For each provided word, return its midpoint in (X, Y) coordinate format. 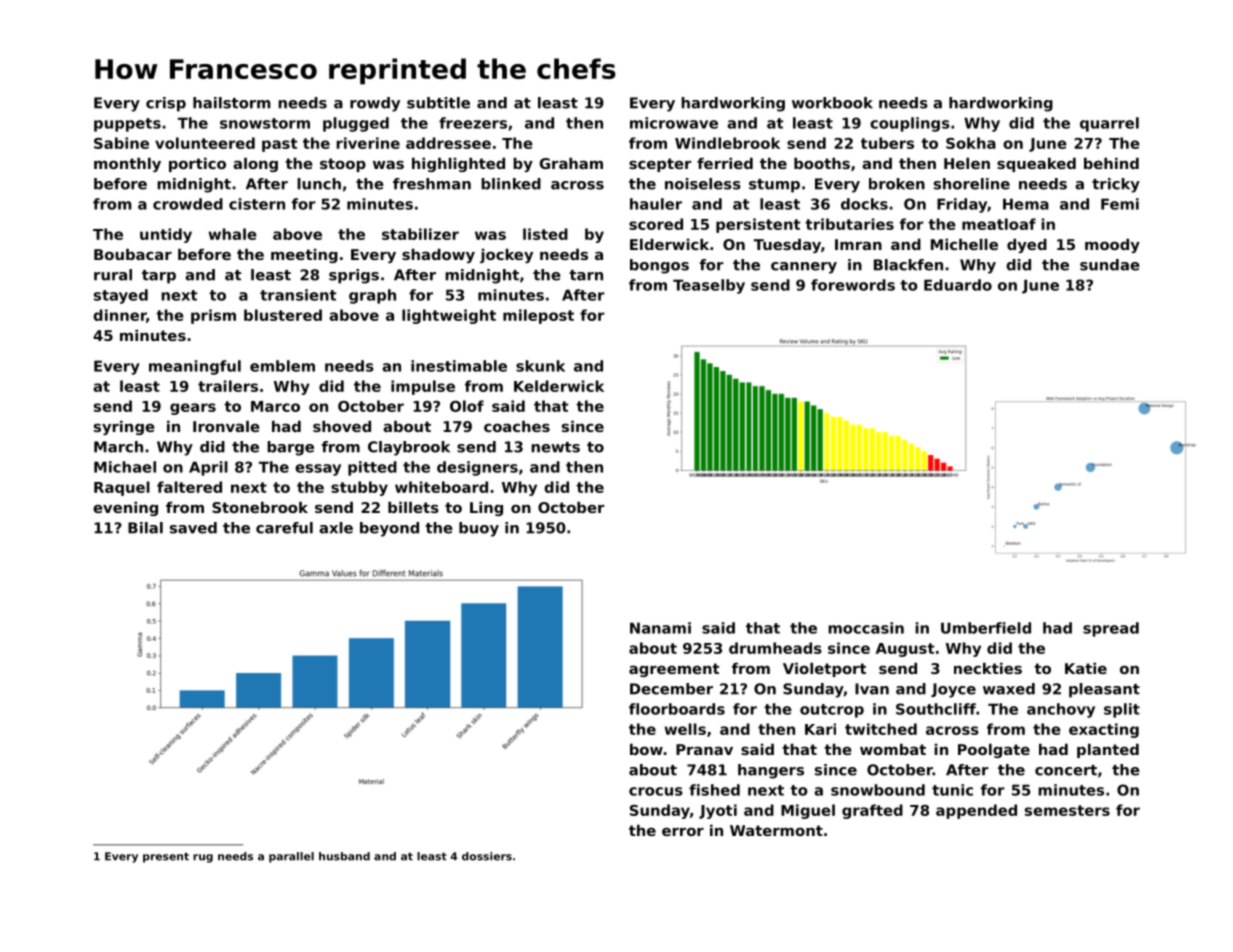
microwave (674, 123)
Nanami (660, 628)
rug (203, 858)
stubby (359, 488)
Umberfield (986, 628)
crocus (656, 791)
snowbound (878, 790)
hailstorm (232, 103)
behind (1111, 163)
